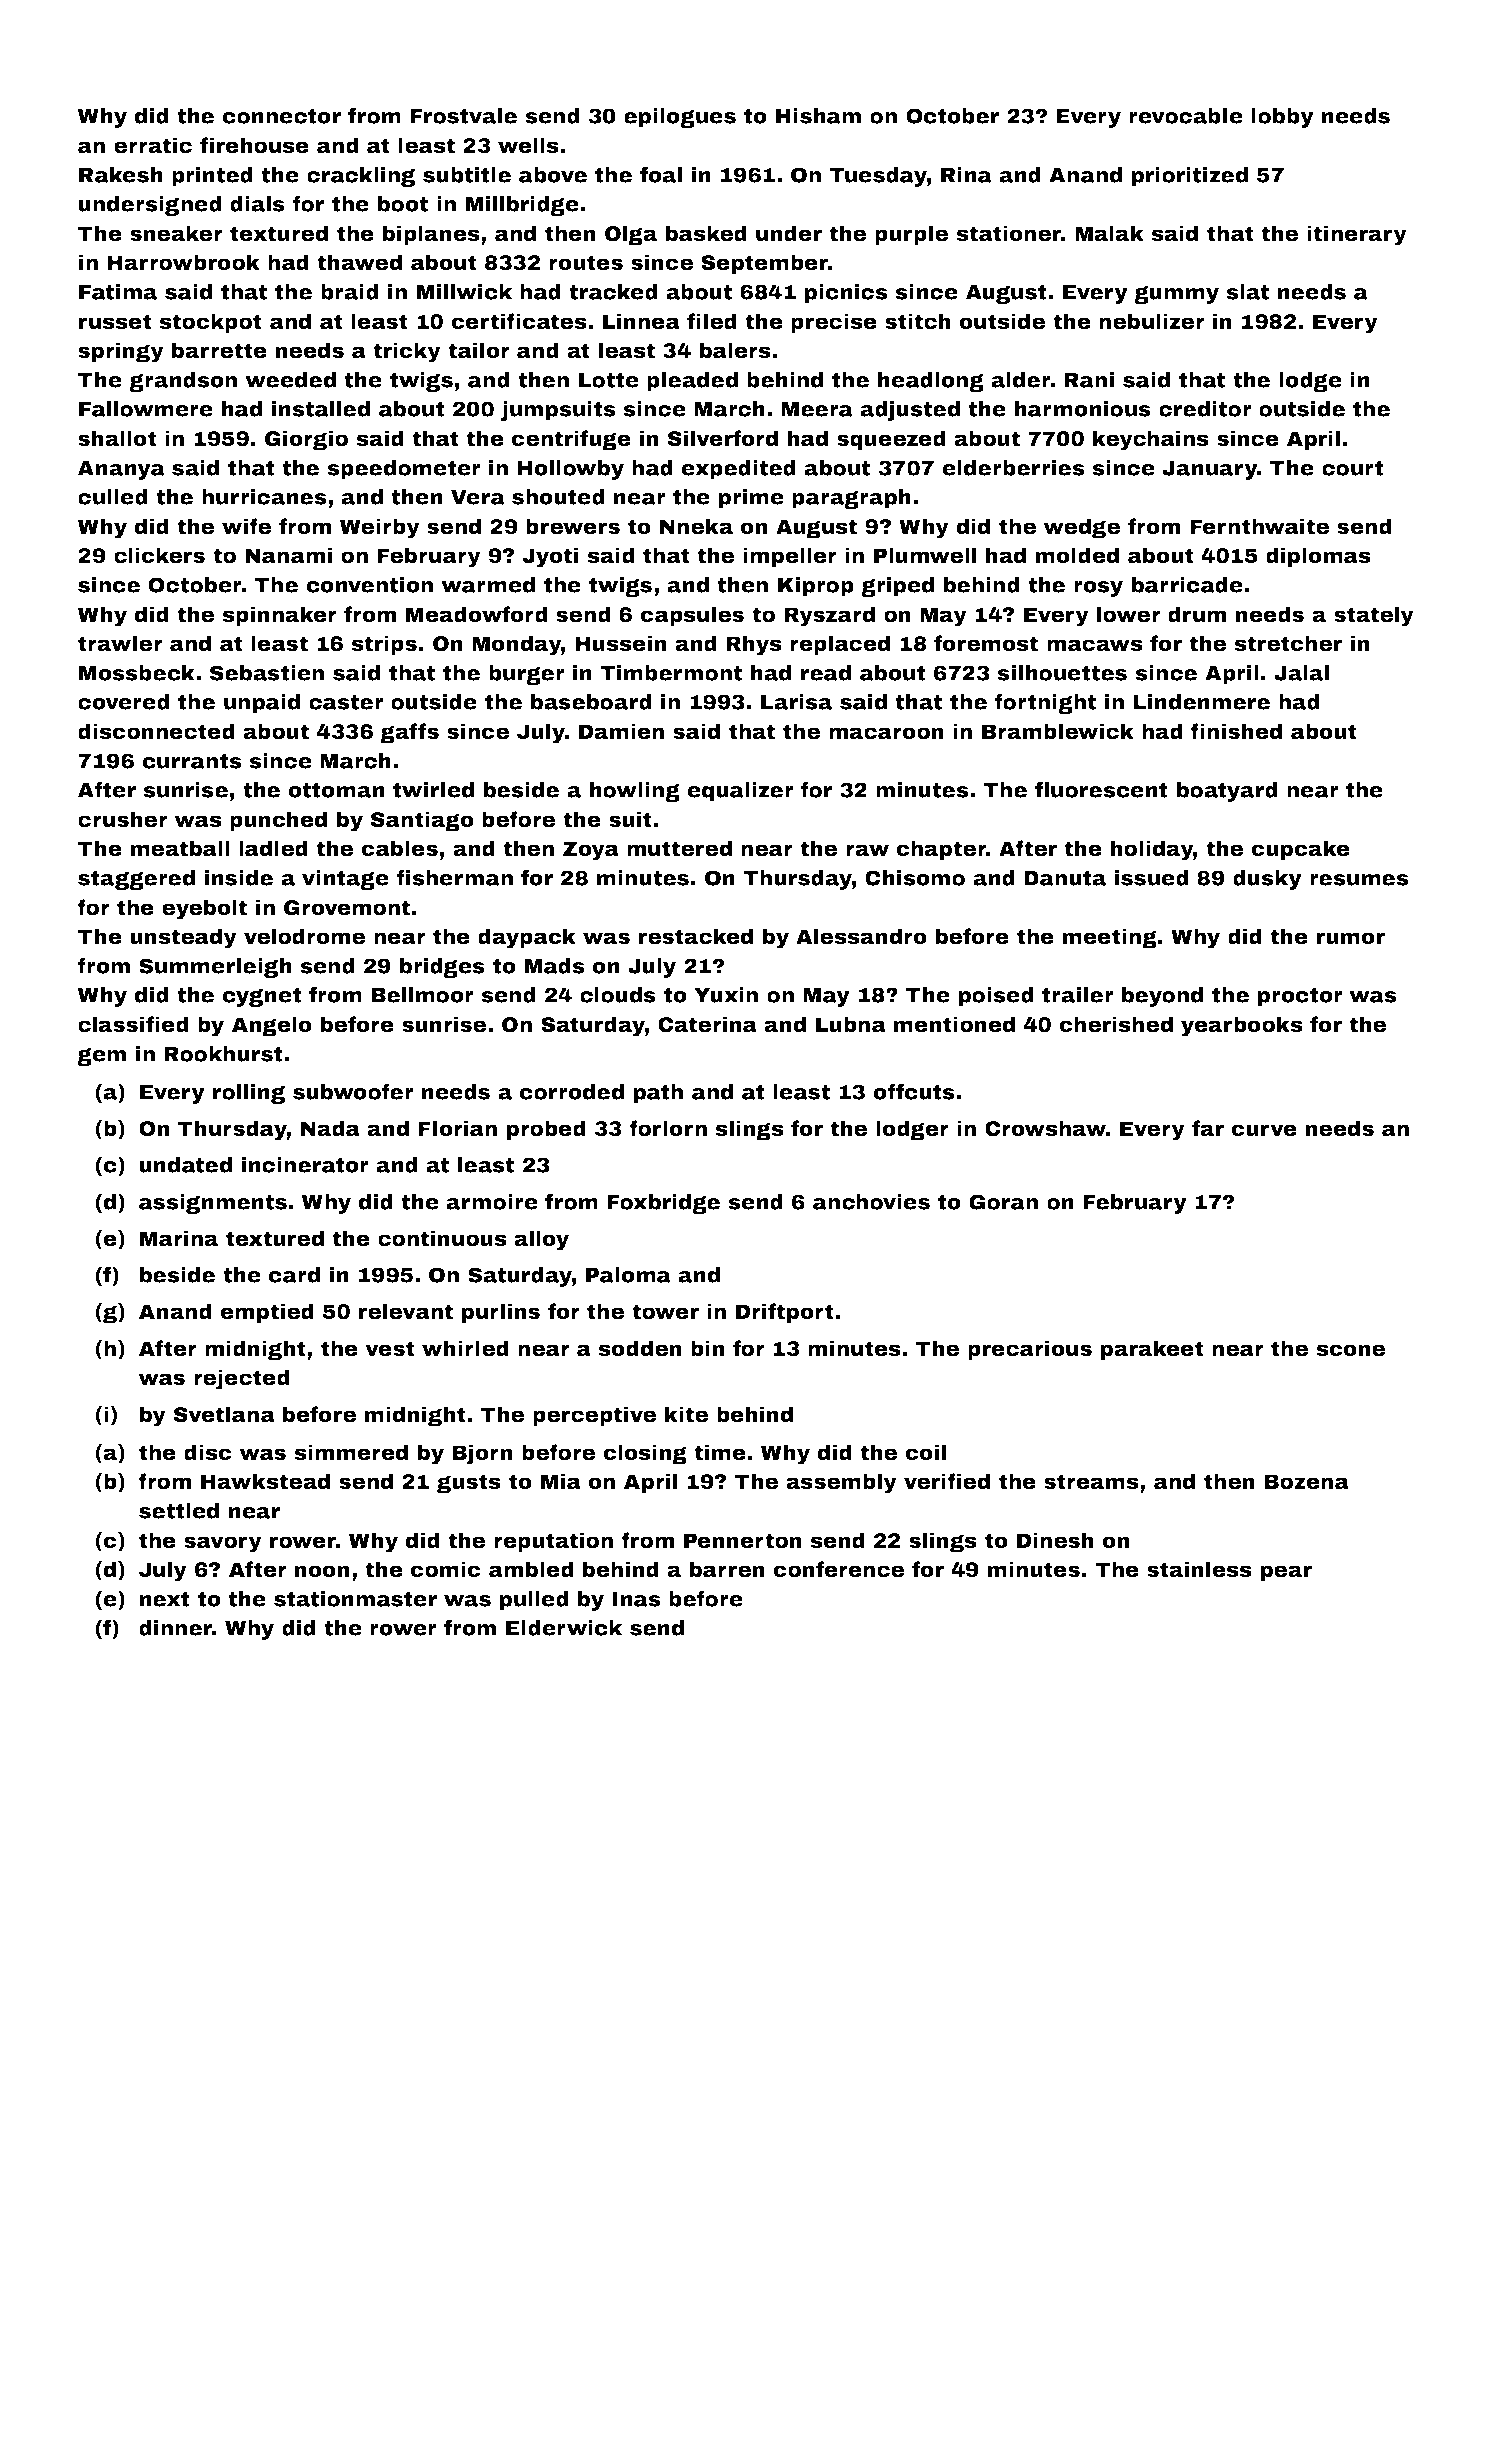 The width and height of the image is (1496, 2464). What do you see at coordinates (120, 643) in the image?
I see `trawler` at bounding box center [120, 643].
